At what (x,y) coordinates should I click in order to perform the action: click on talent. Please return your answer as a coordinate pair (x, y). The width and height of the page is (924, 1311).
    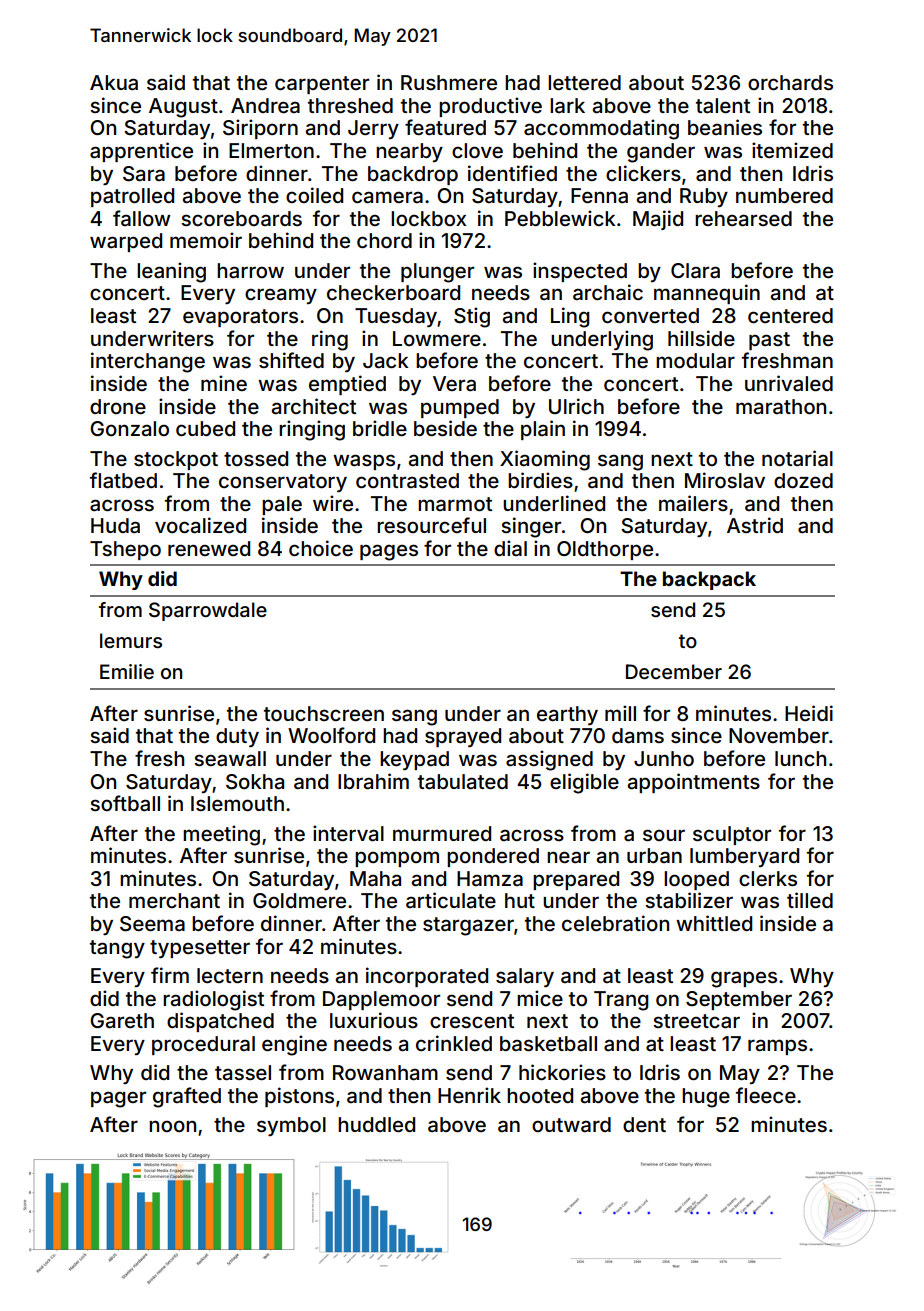
    Looking at the image, I should click on (723, 105).
